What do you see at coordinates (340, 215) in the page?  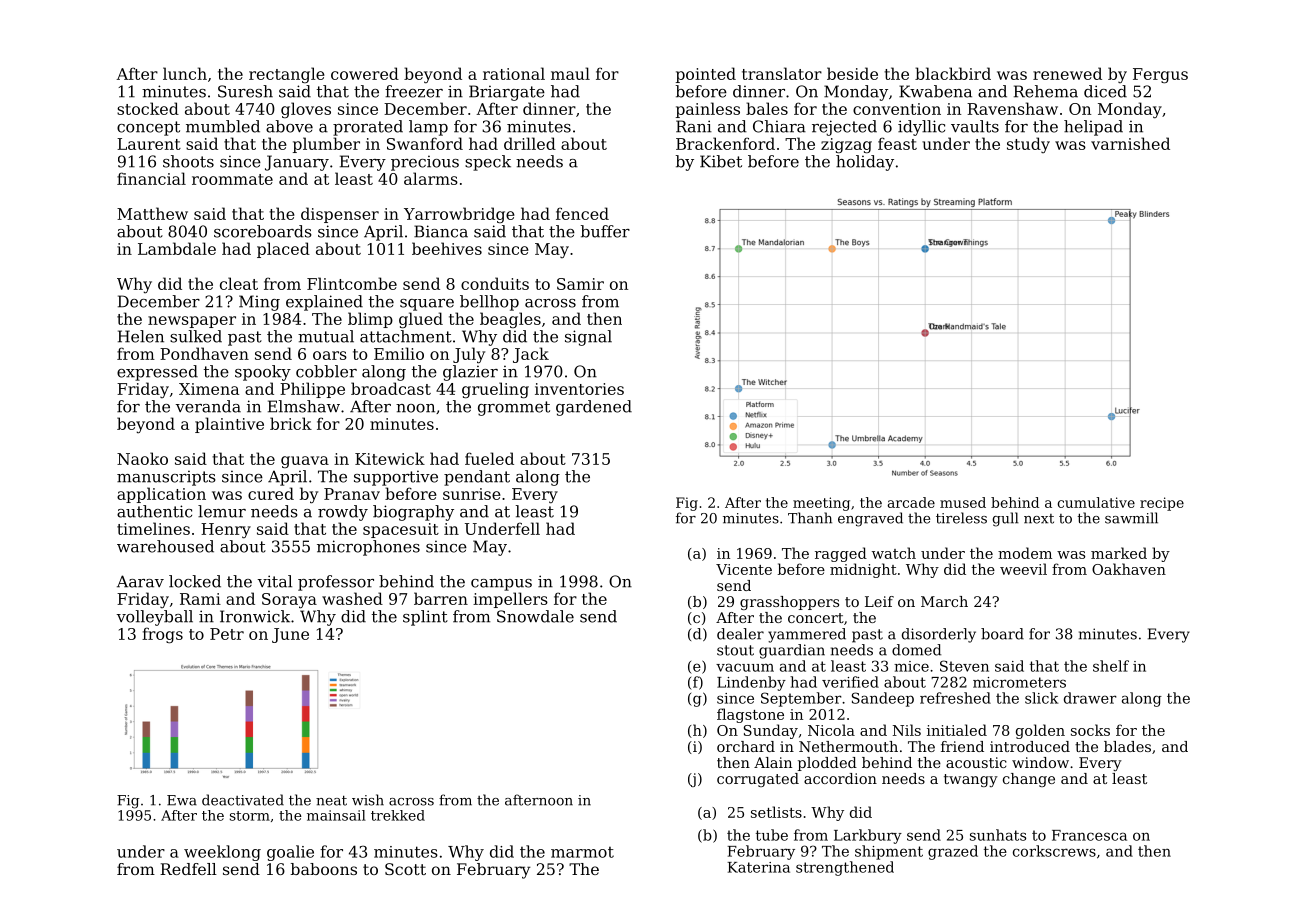 I see `dispenser` at bounding box center [340, 215].
